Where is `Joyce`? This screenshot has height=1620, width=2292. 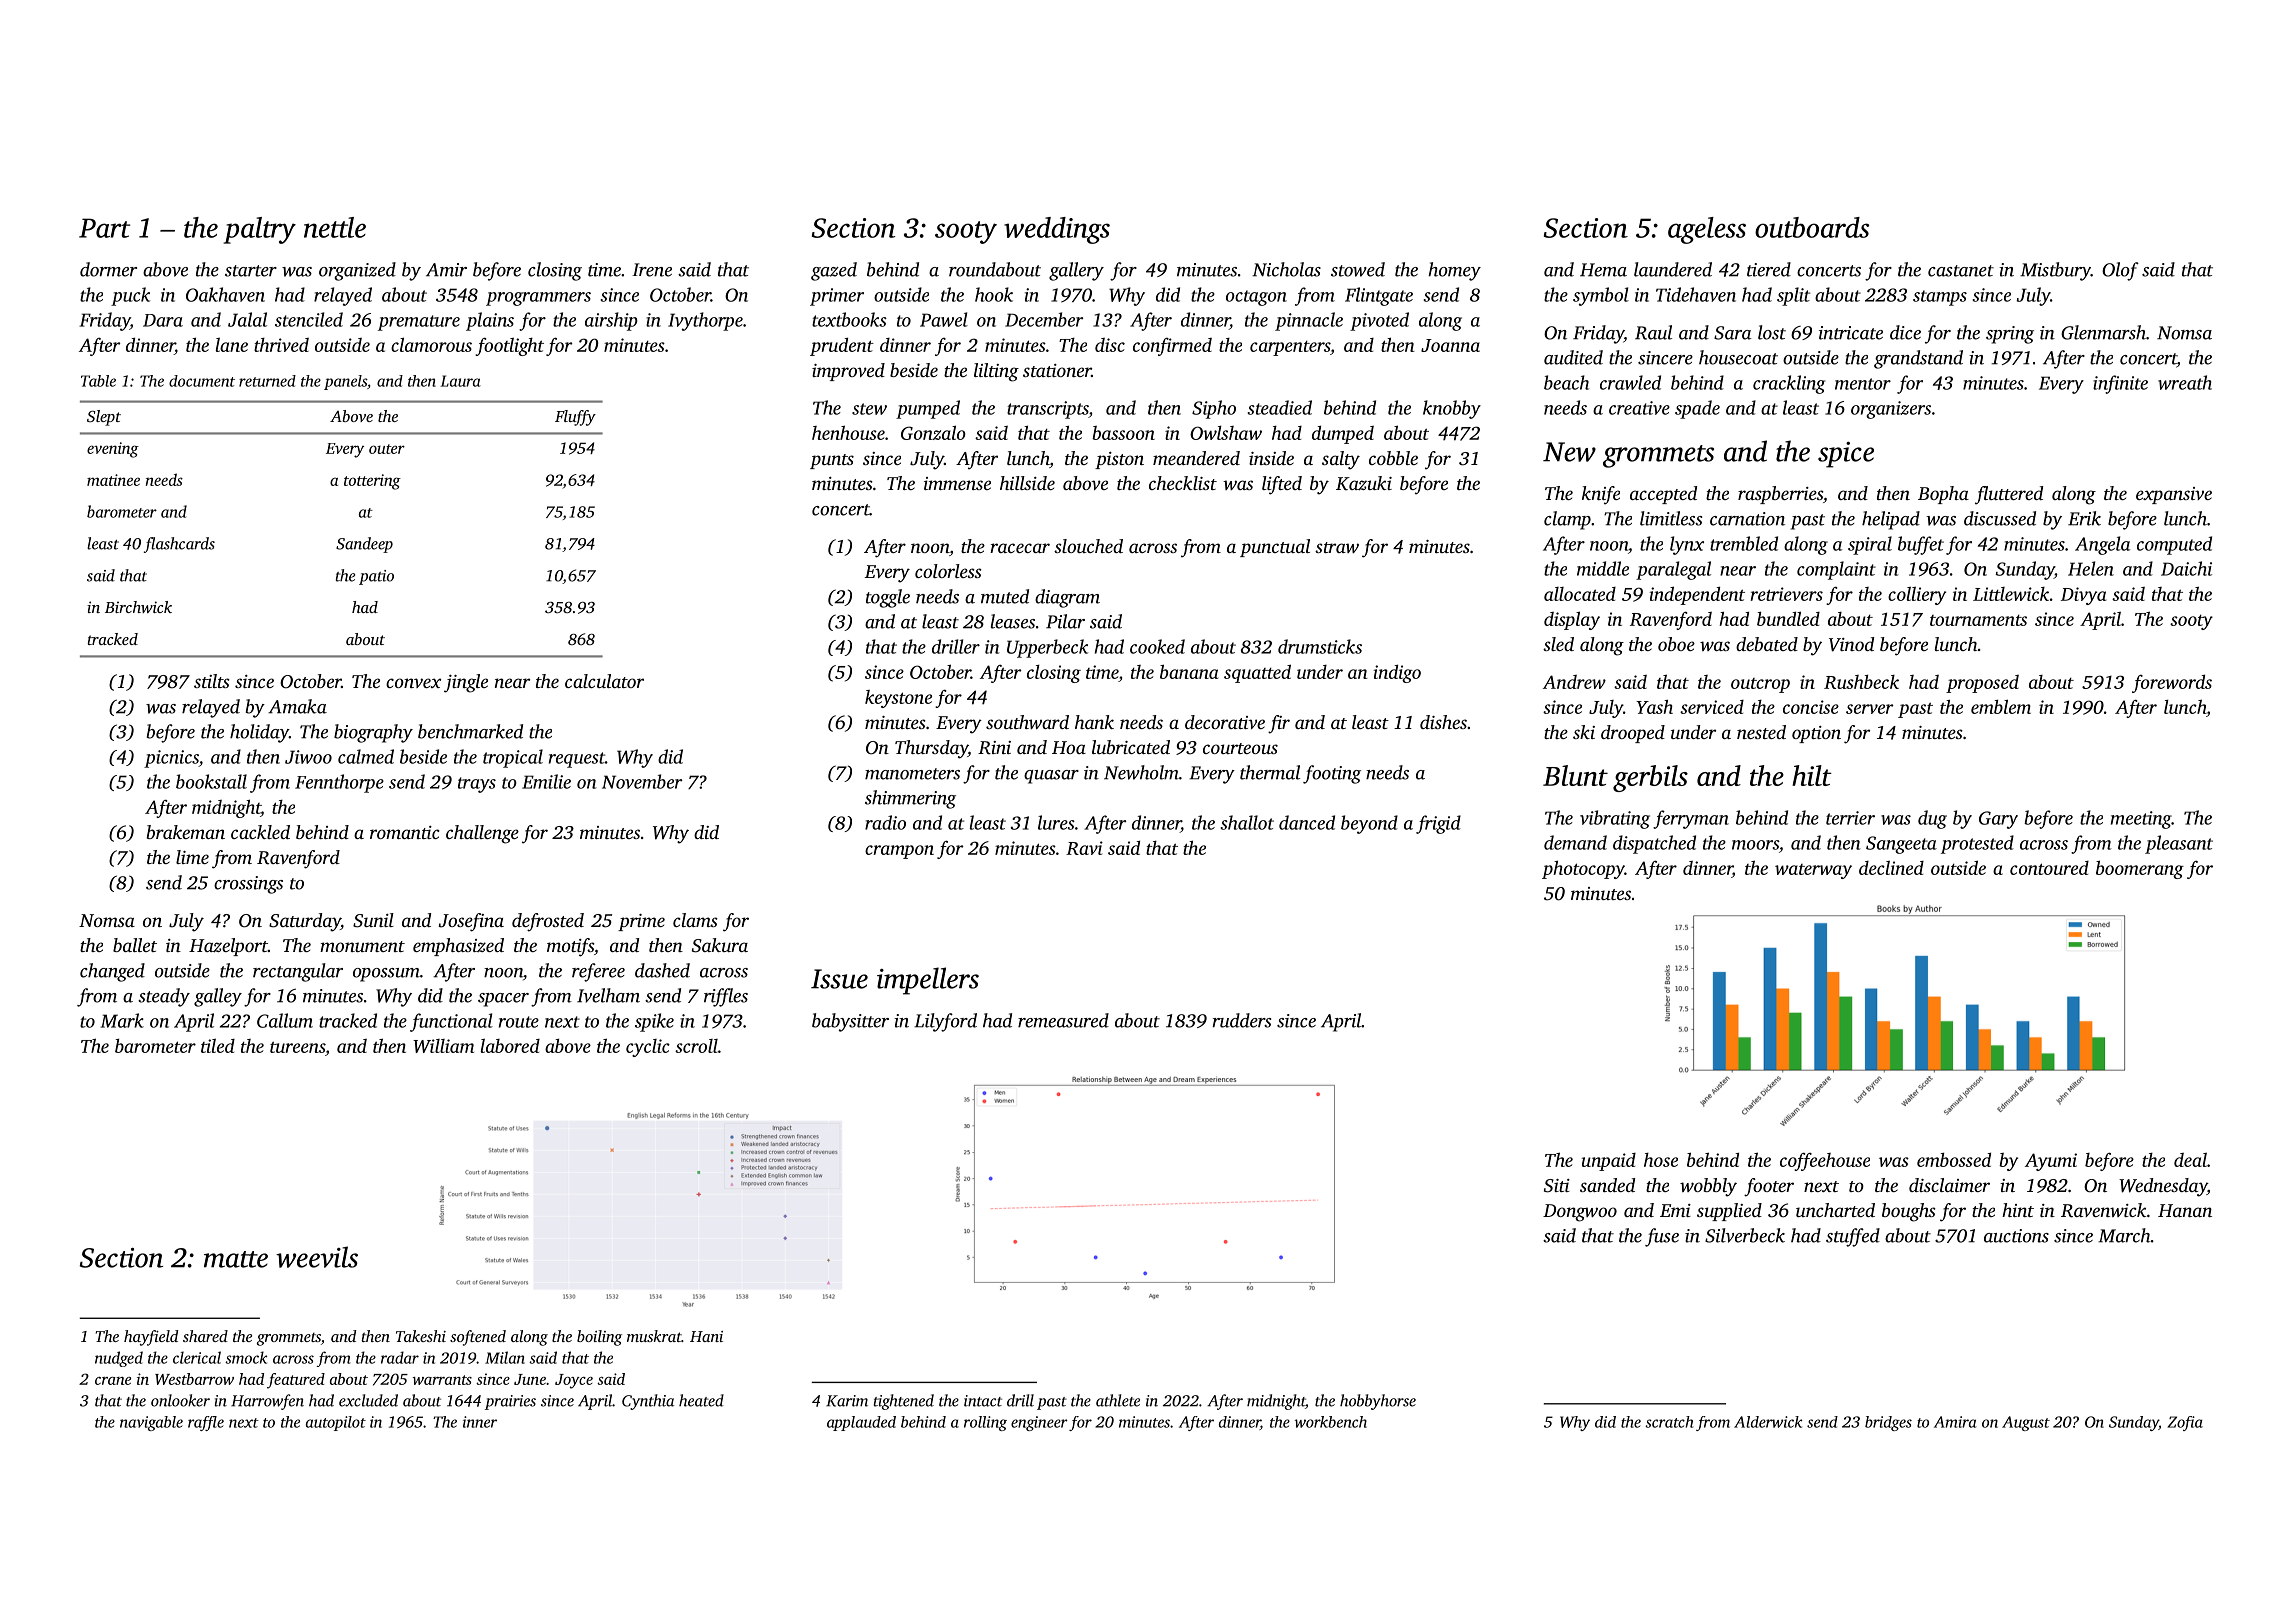
Joyce is located at coordinates (574, 1381).
